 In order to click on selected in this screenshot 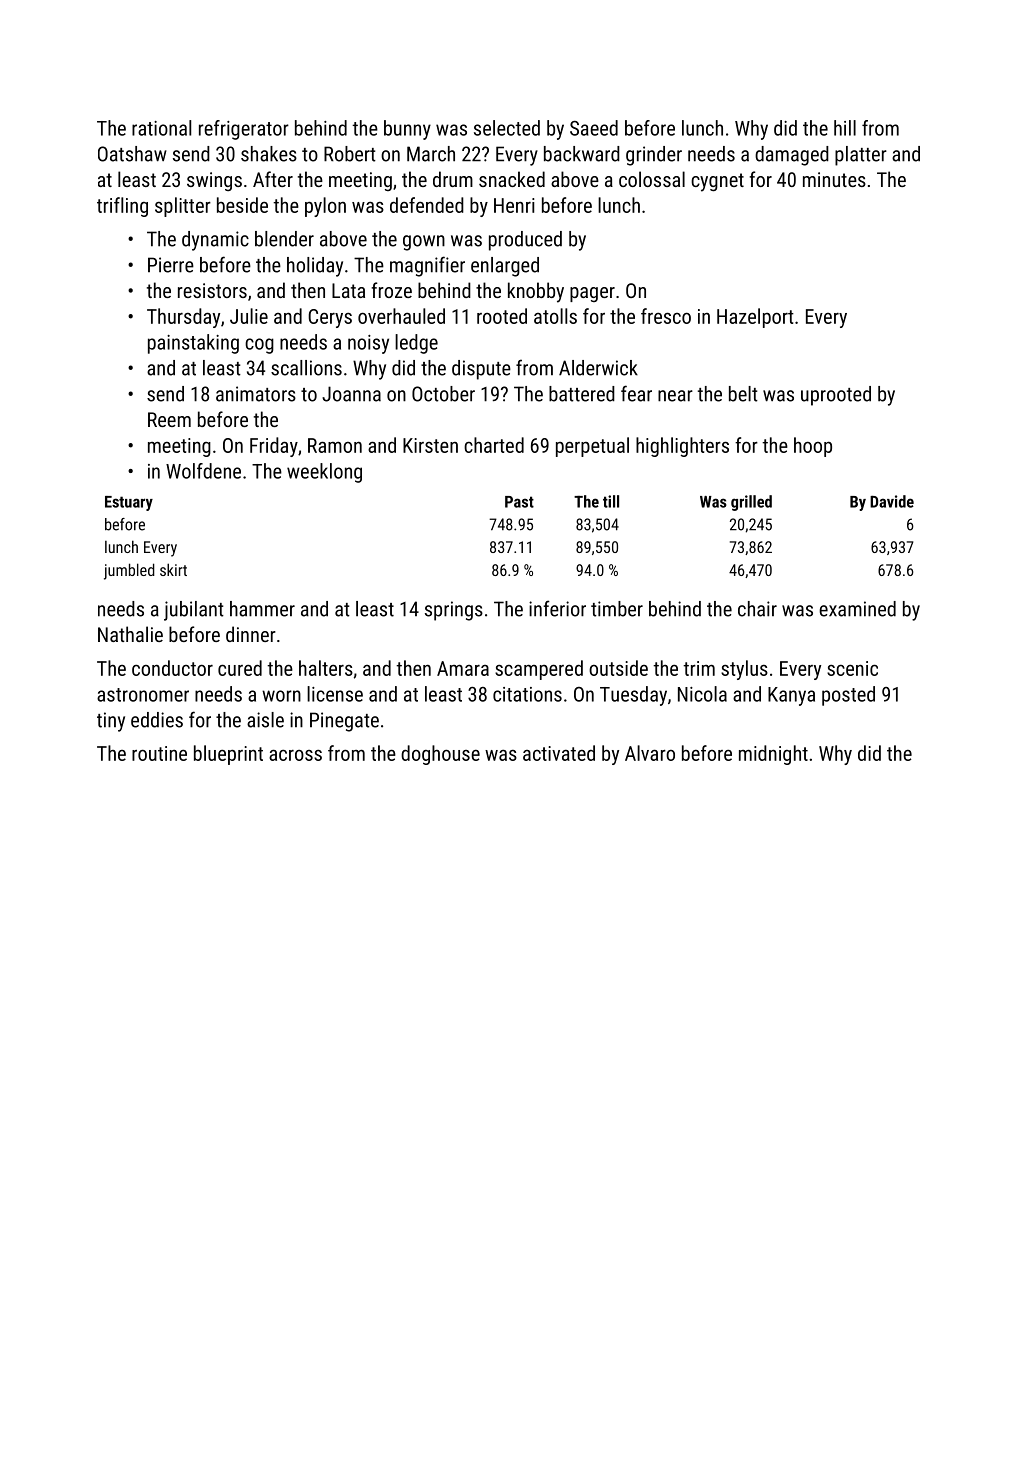, I will do `click(507, 128)`.
